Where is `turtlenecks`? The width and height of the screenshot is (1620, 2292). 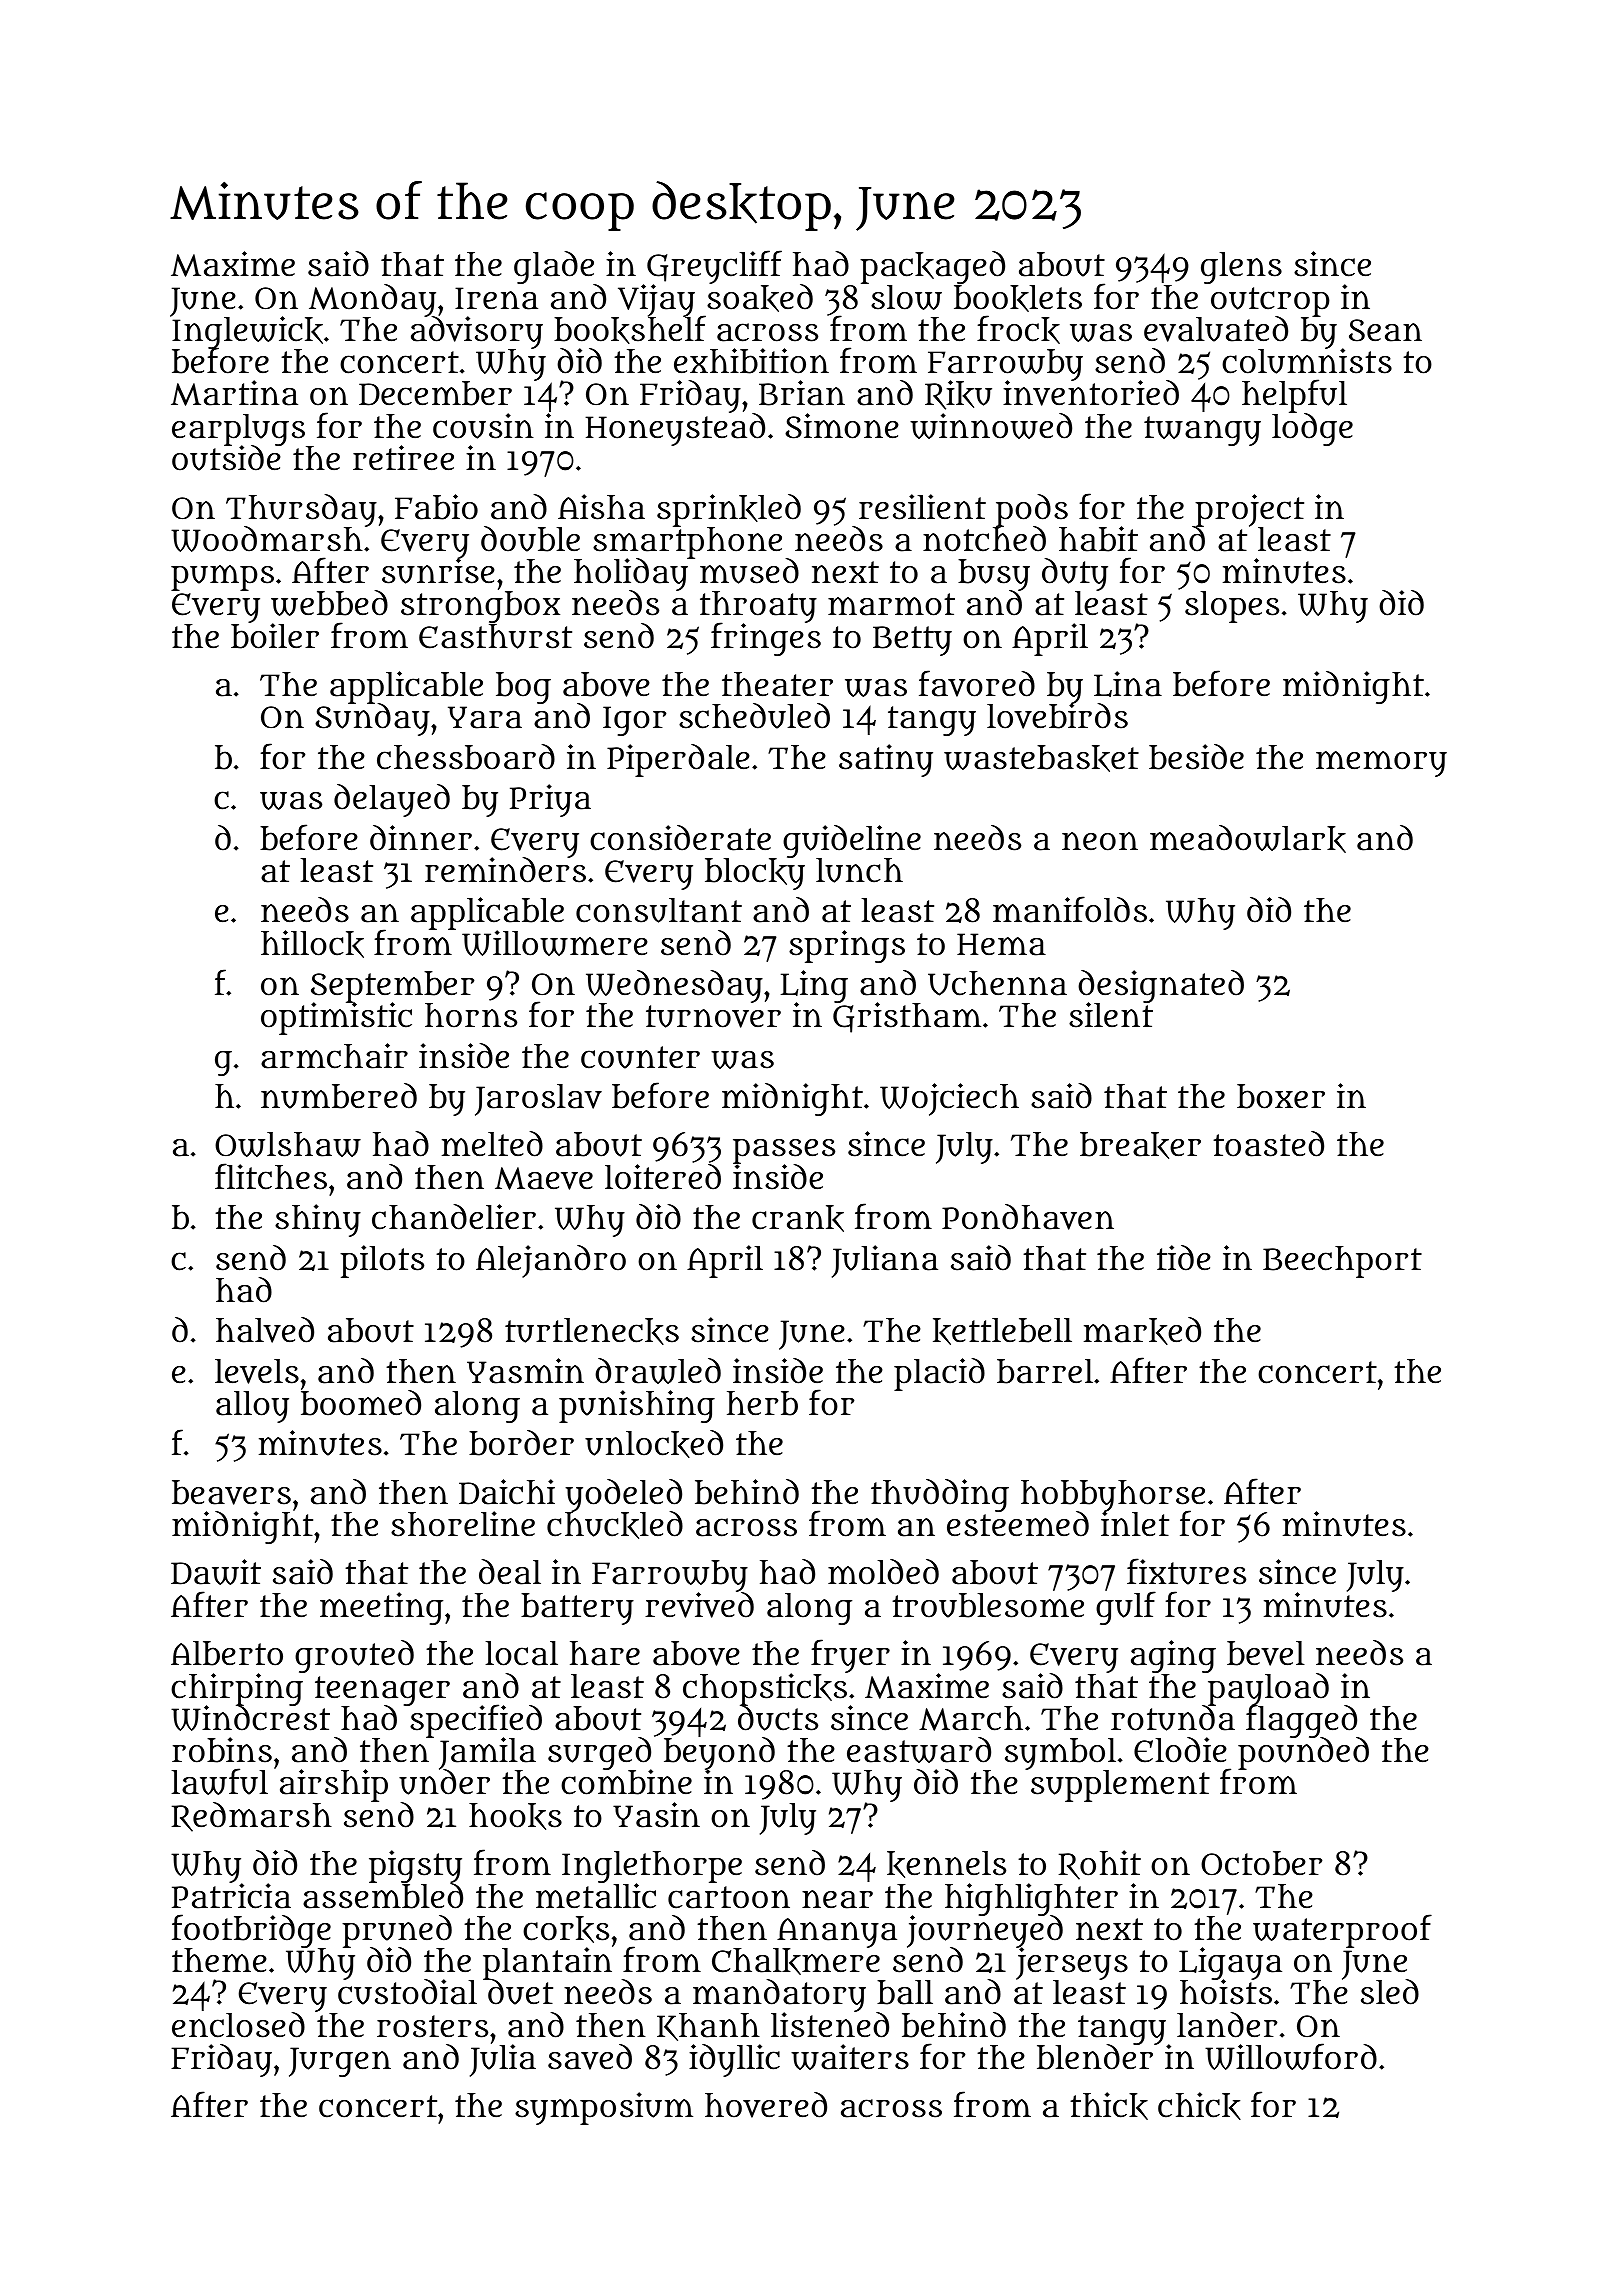 turtlenecks is located at coordinates (592, 1331).
